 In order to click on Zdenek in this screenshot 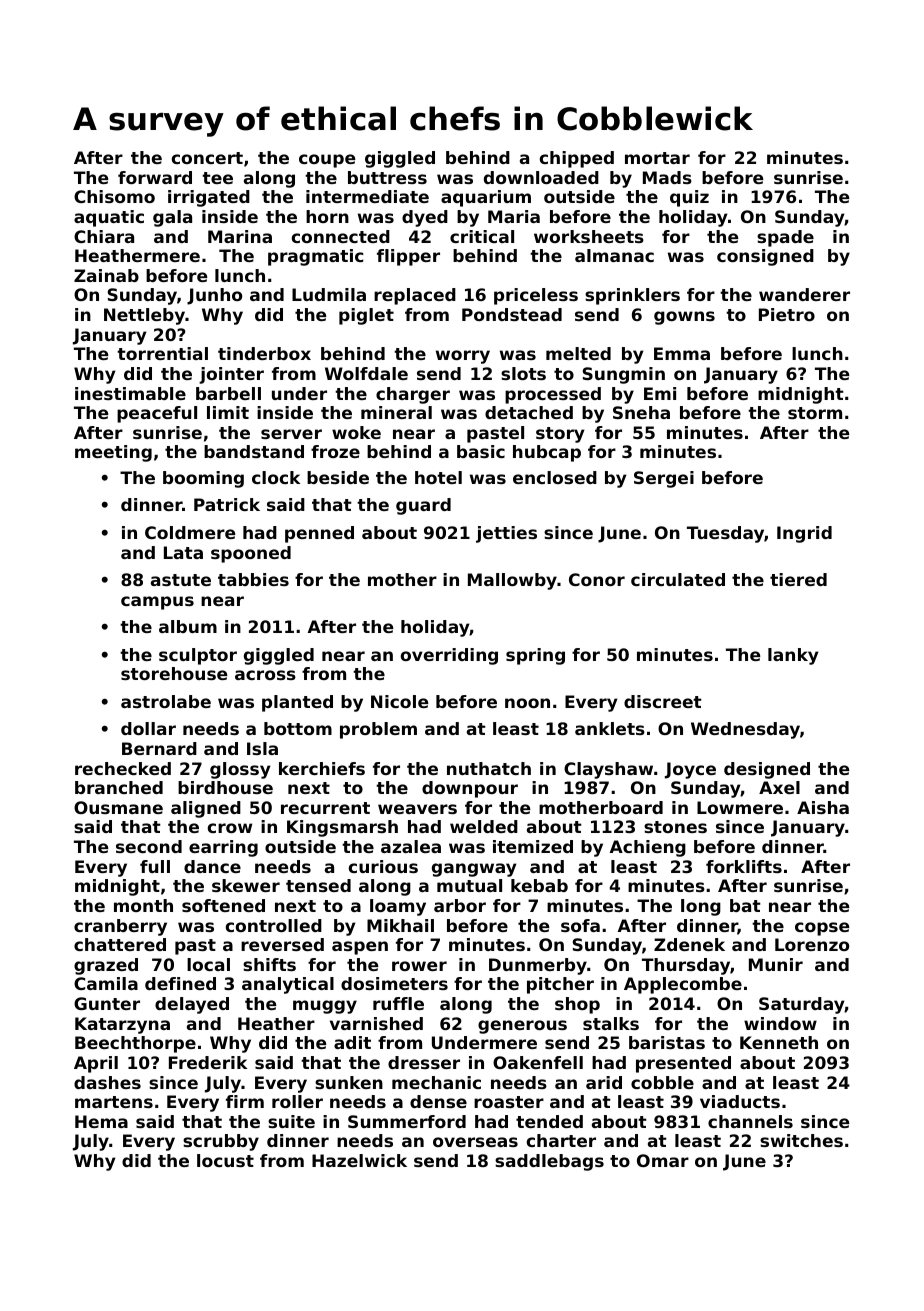, I will do `click(689, 944)`.
